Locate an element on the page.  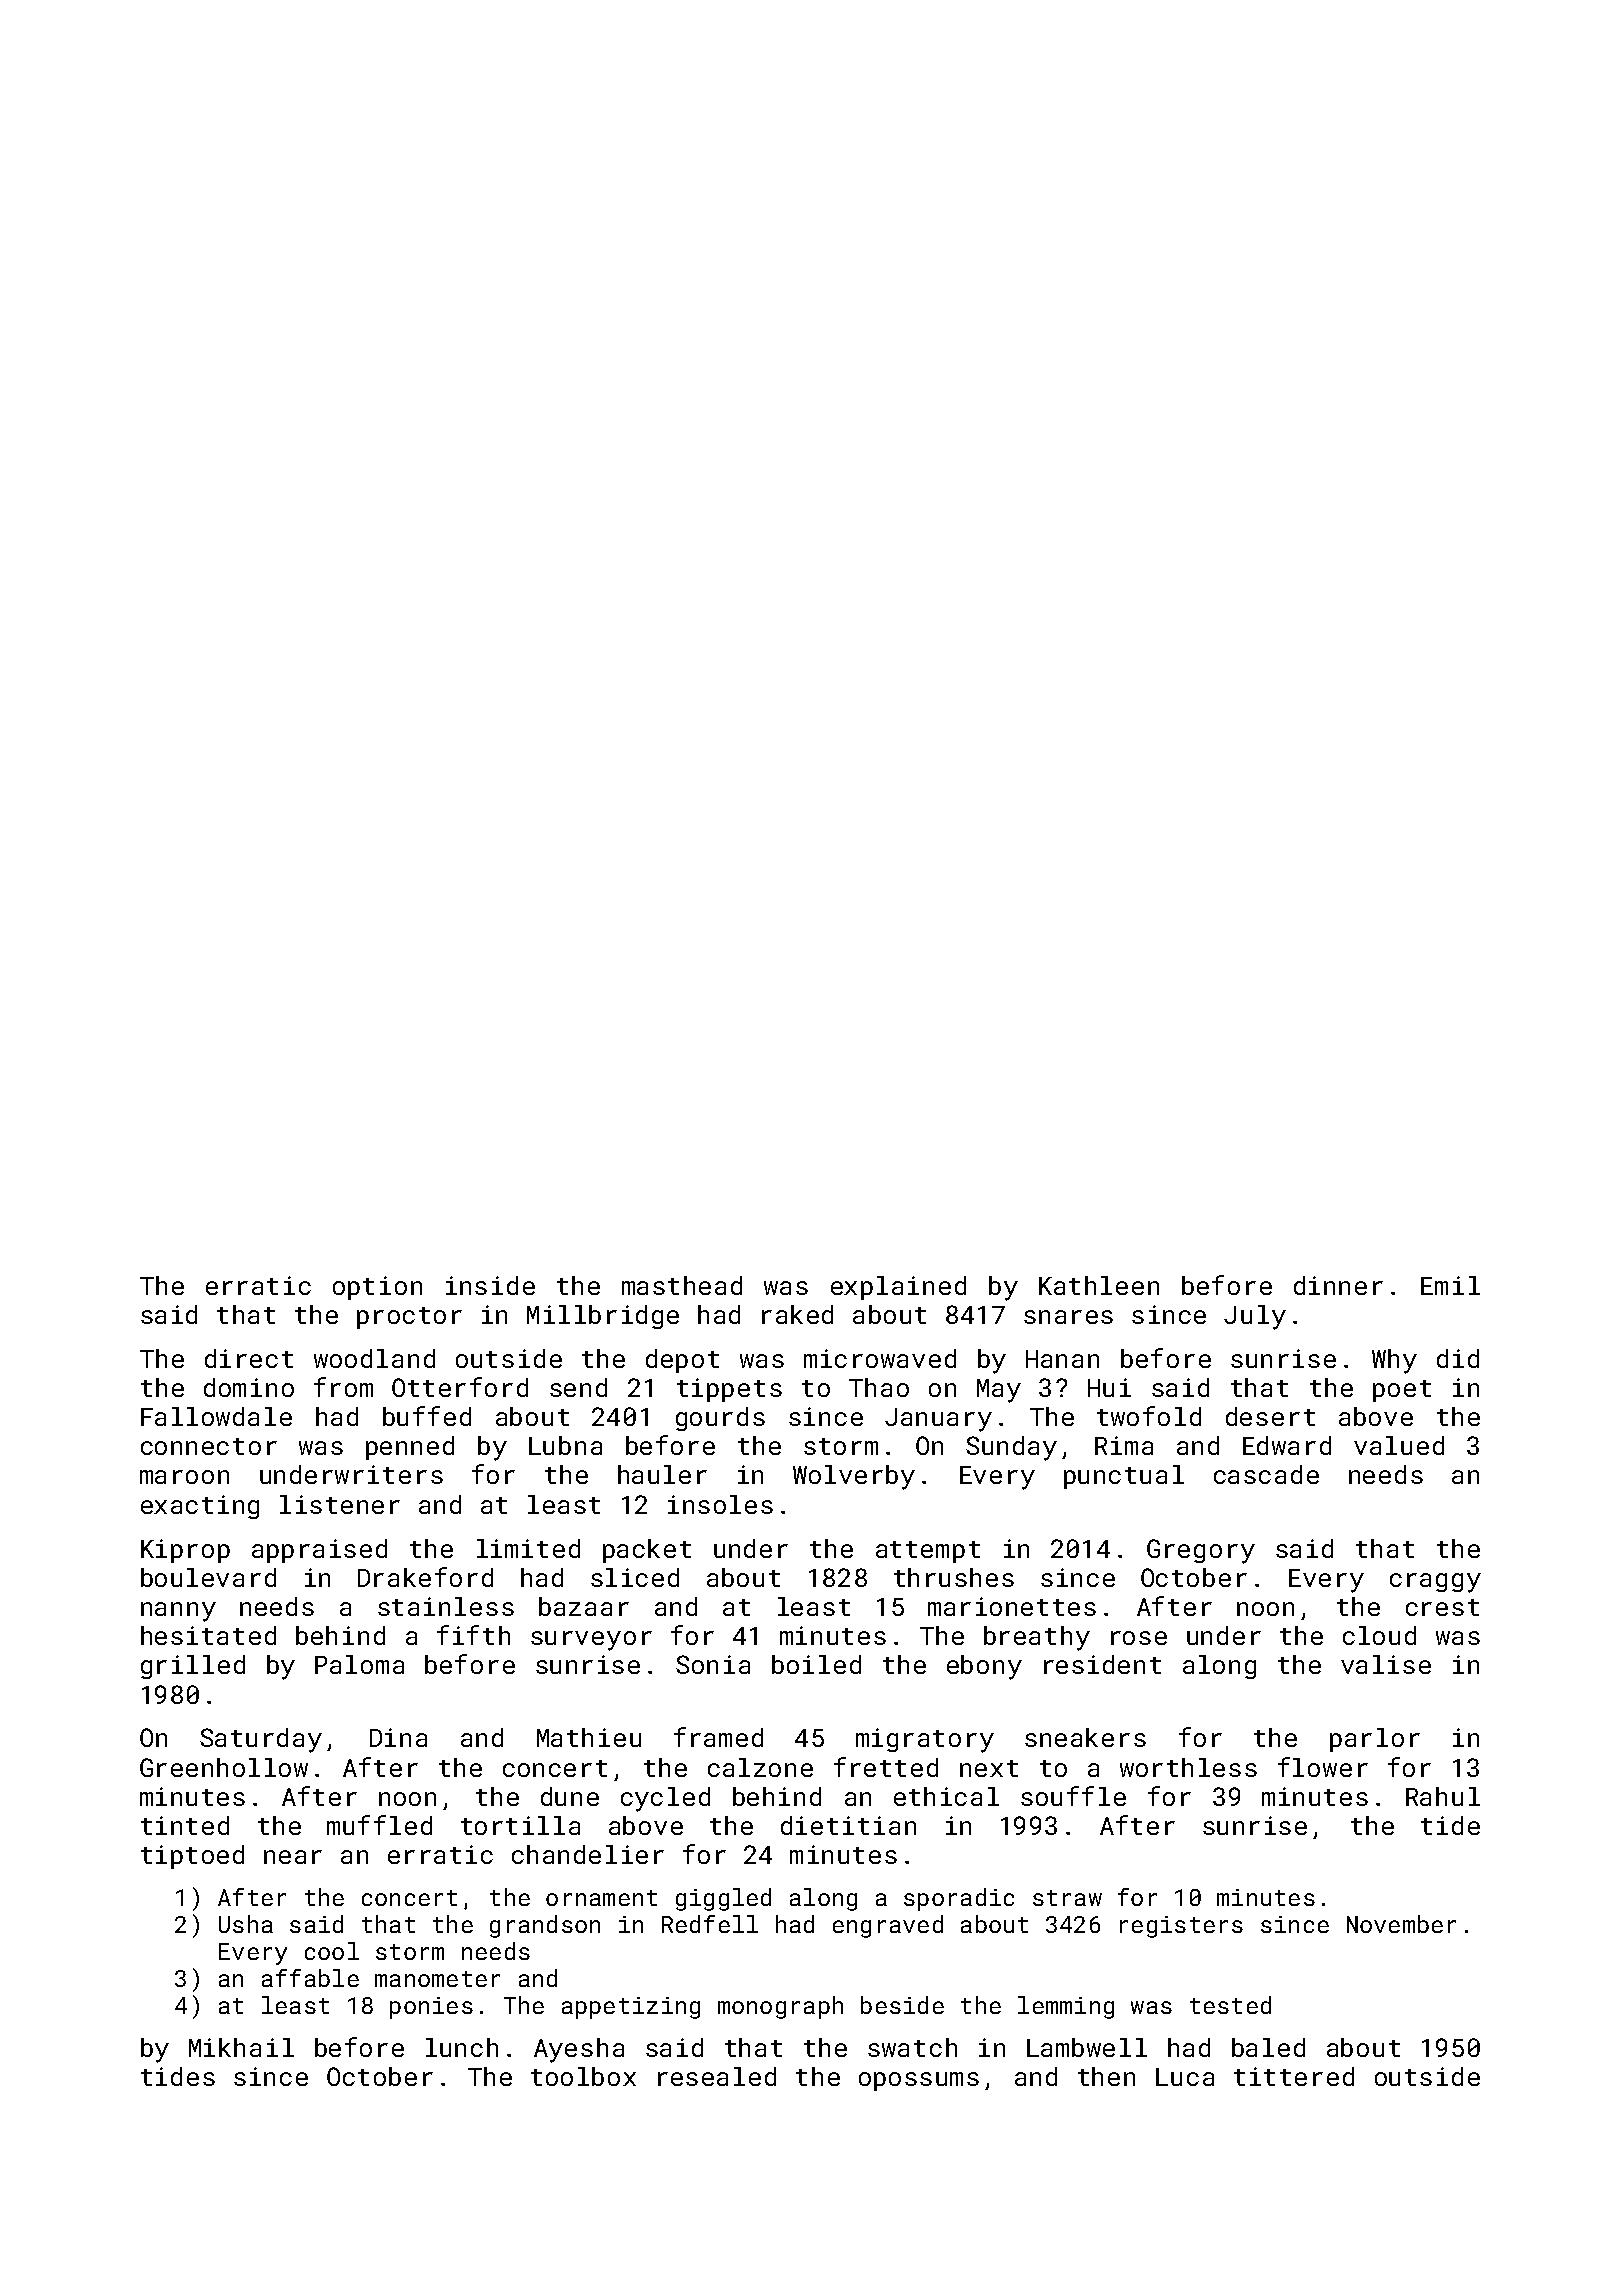
stainless is located at coordinates (446, 1606).
